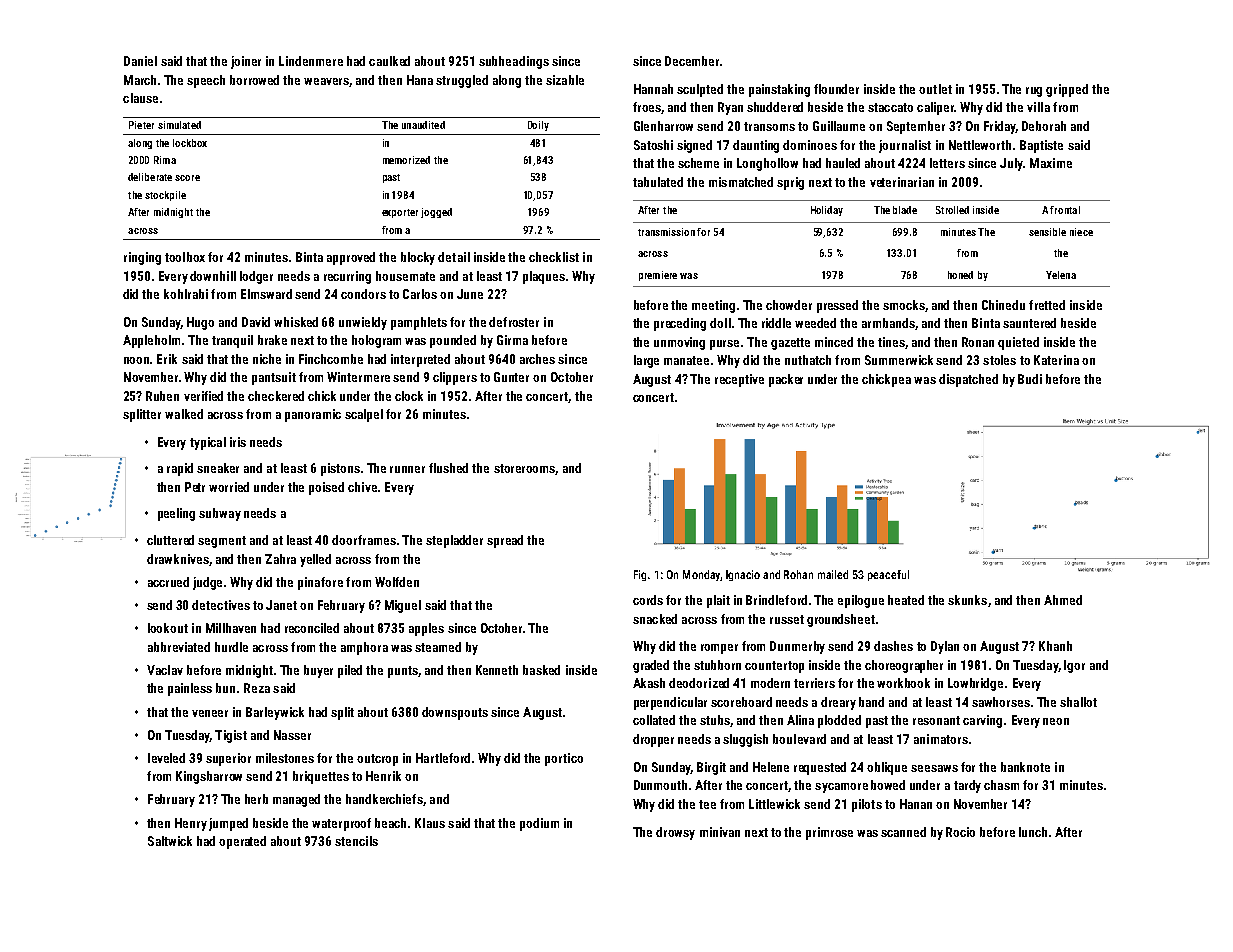  I want to click on tines, so click(891, 342).
